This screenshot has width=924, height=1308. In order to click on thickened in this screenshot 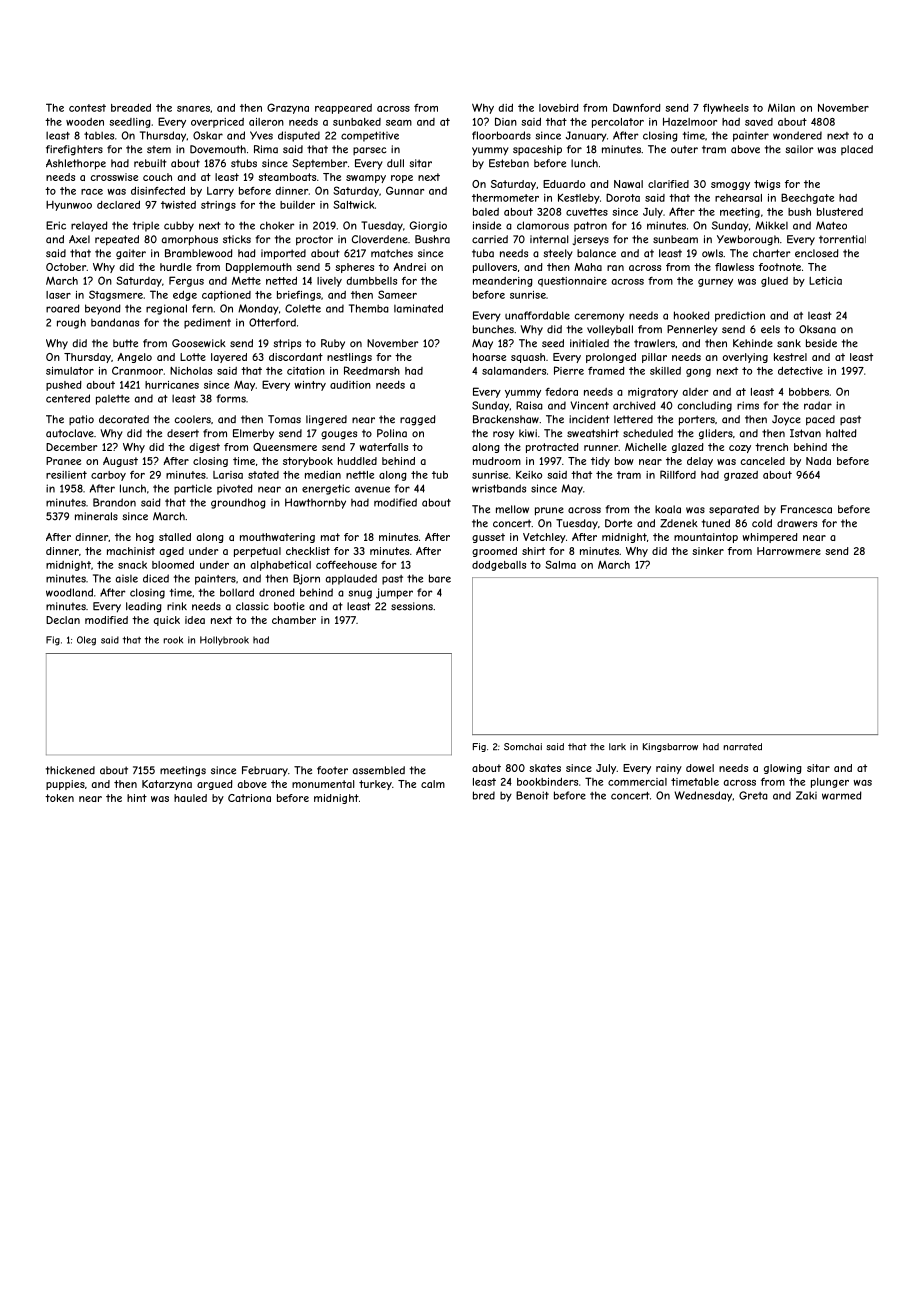, I will do `click(70, 770)`.
